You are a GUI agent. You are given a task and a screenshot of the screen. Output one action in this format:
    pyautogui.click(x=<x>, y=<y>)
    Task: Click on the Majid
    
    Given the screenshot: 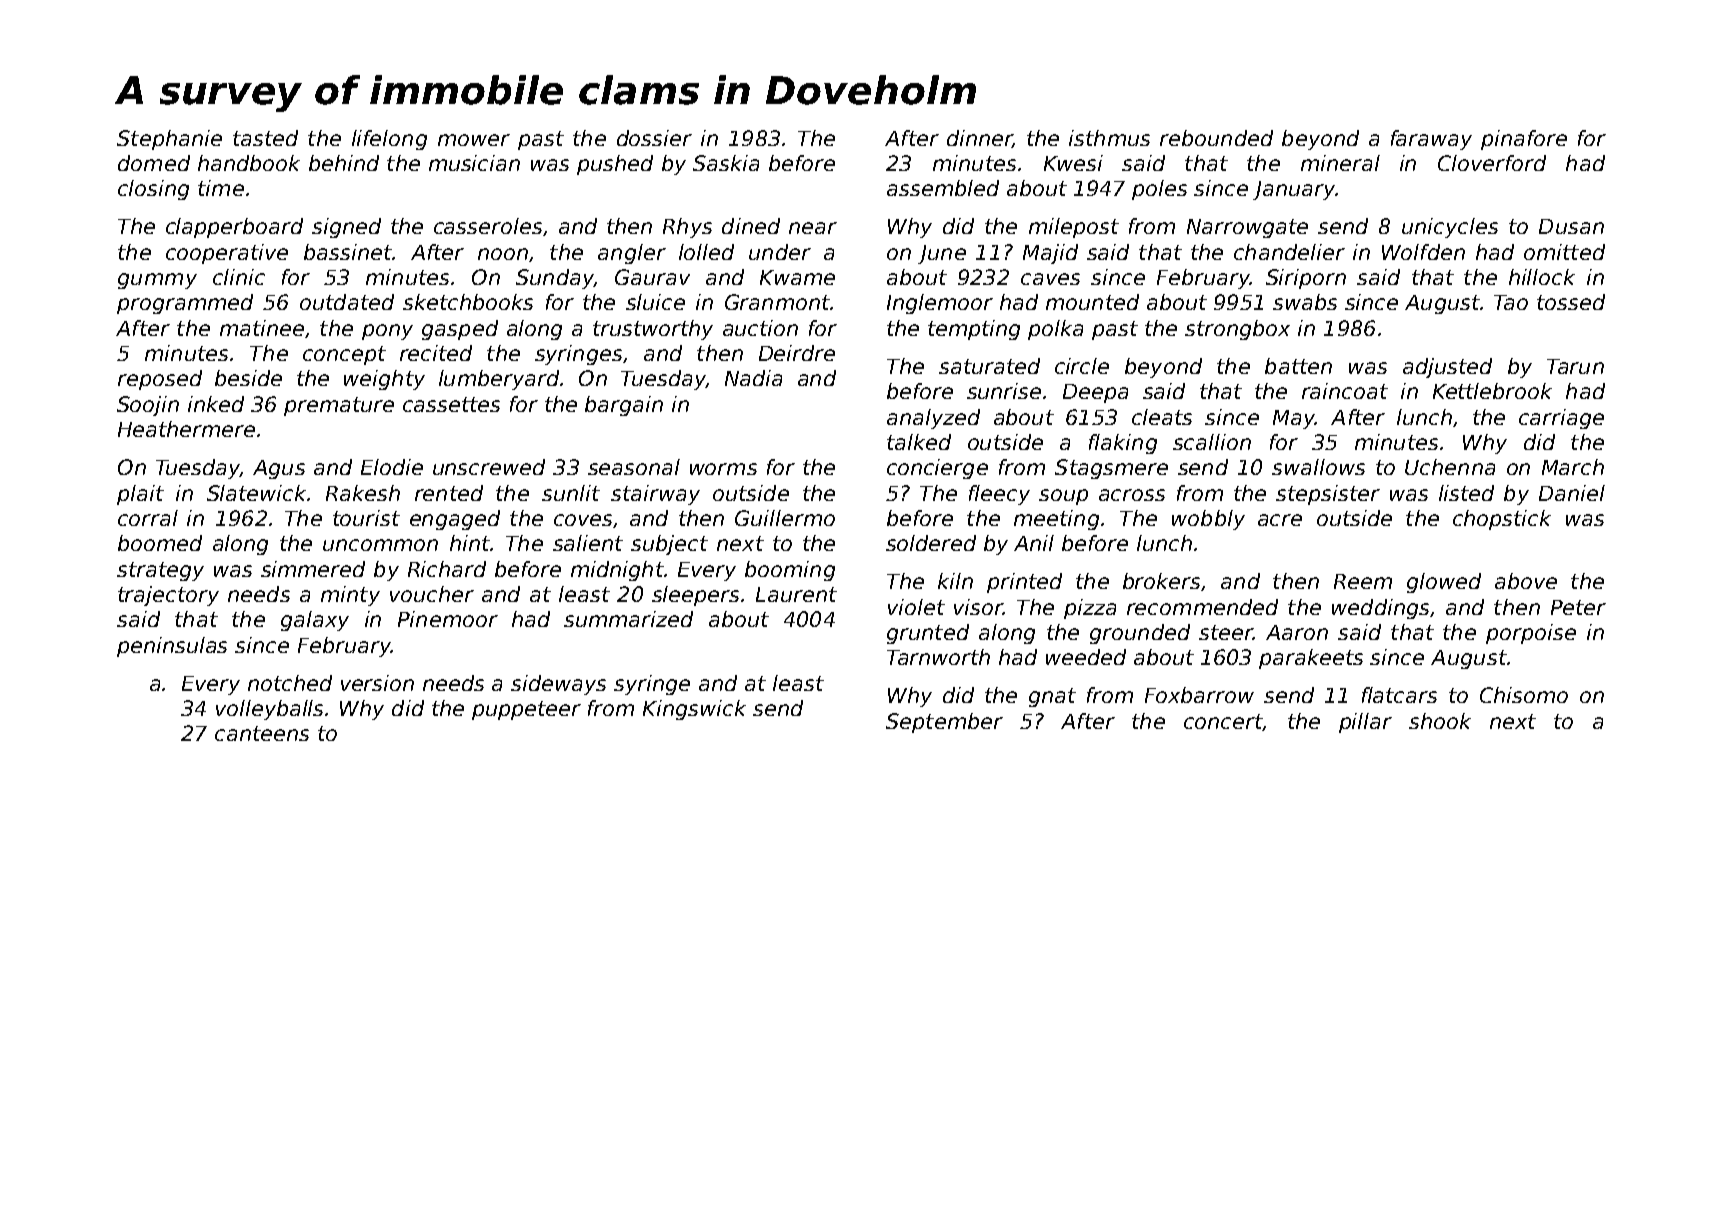 What is the action you would take?
    pyautogui.click(x=1050, y=254)
